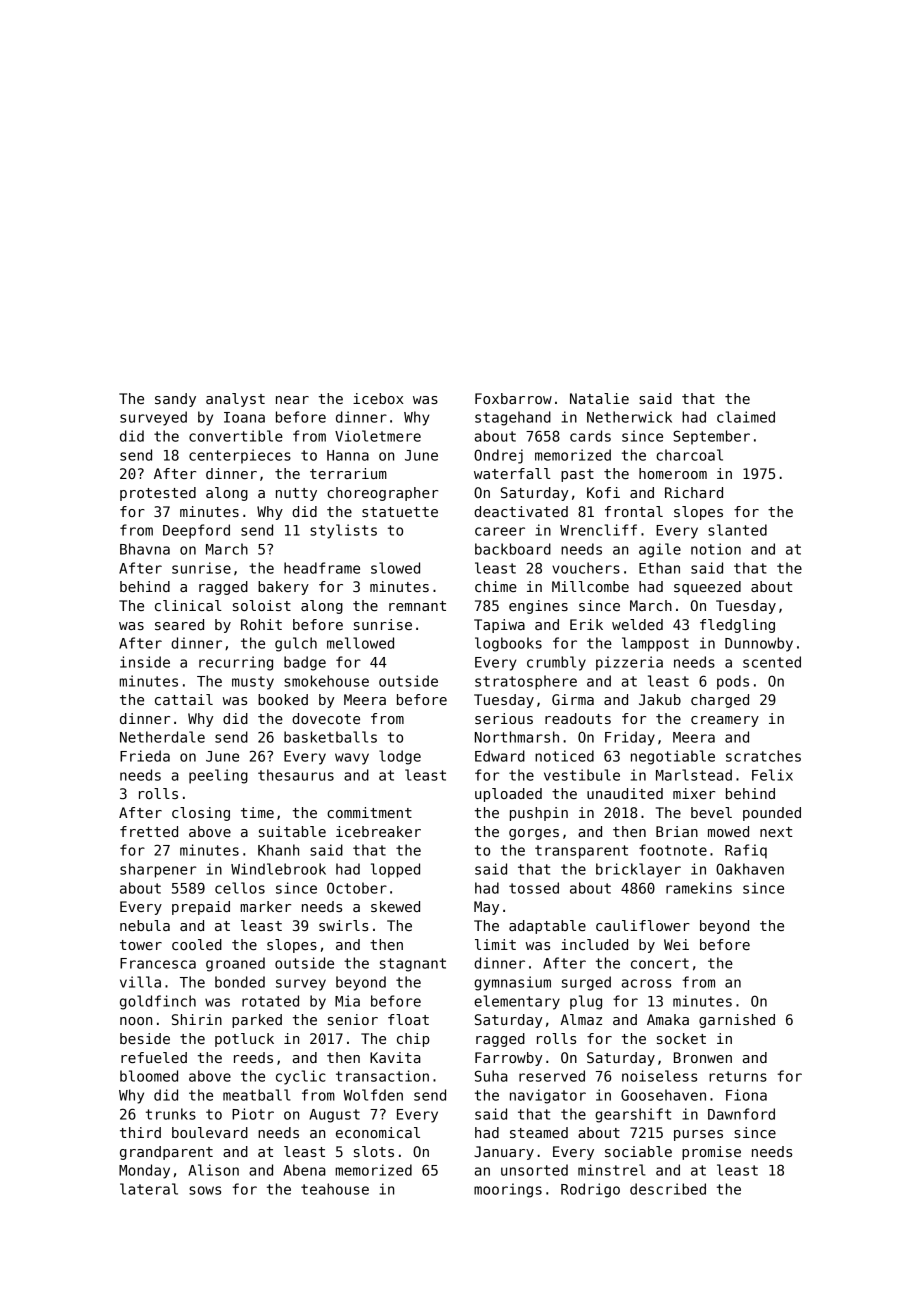  Describe the element at coordinates (201, 908) in the image. I see `prepaid` at that location.
